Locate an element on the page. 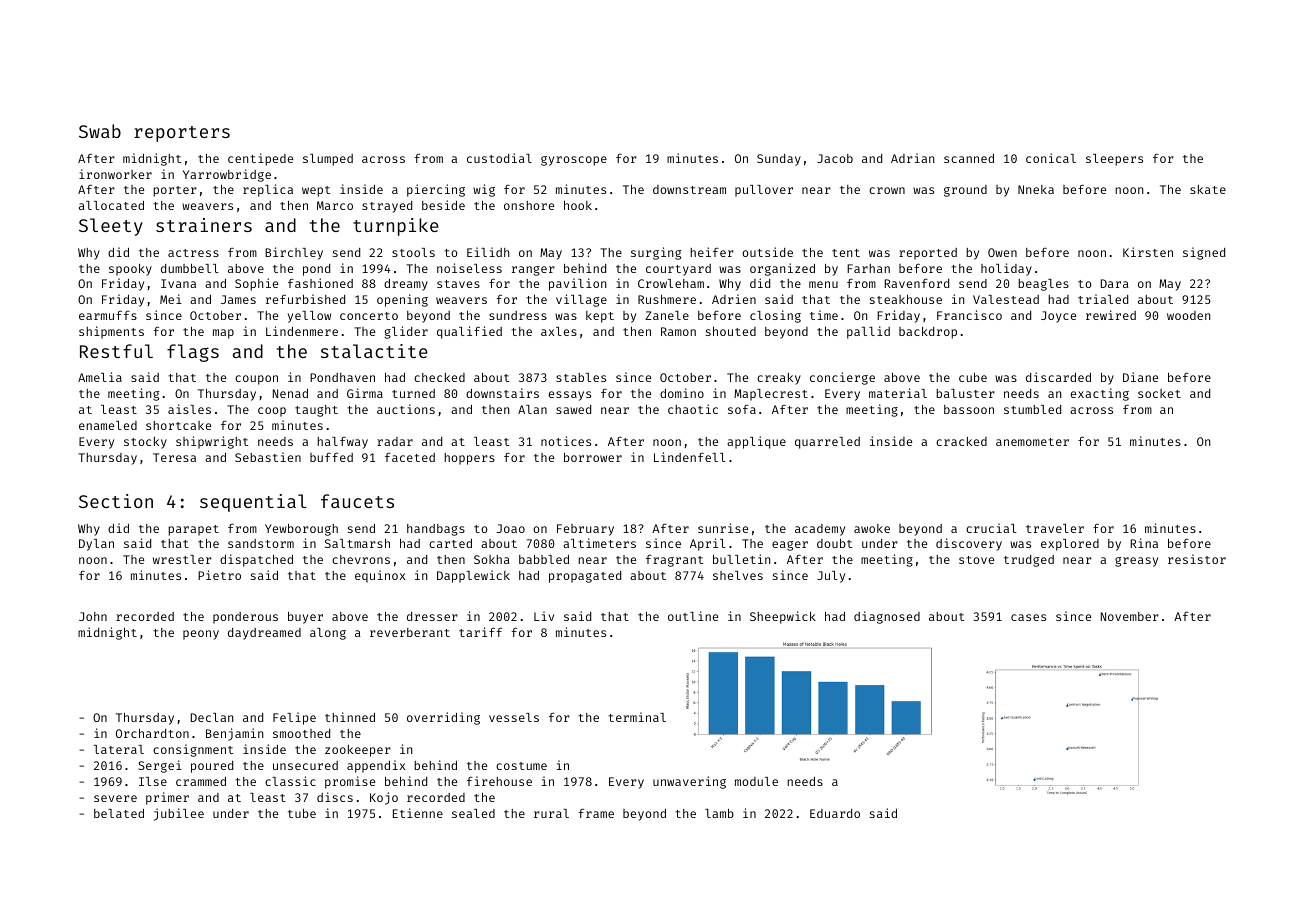 This document has width=1308, height=924. sleepers is located at coordinates (1114, 160).
